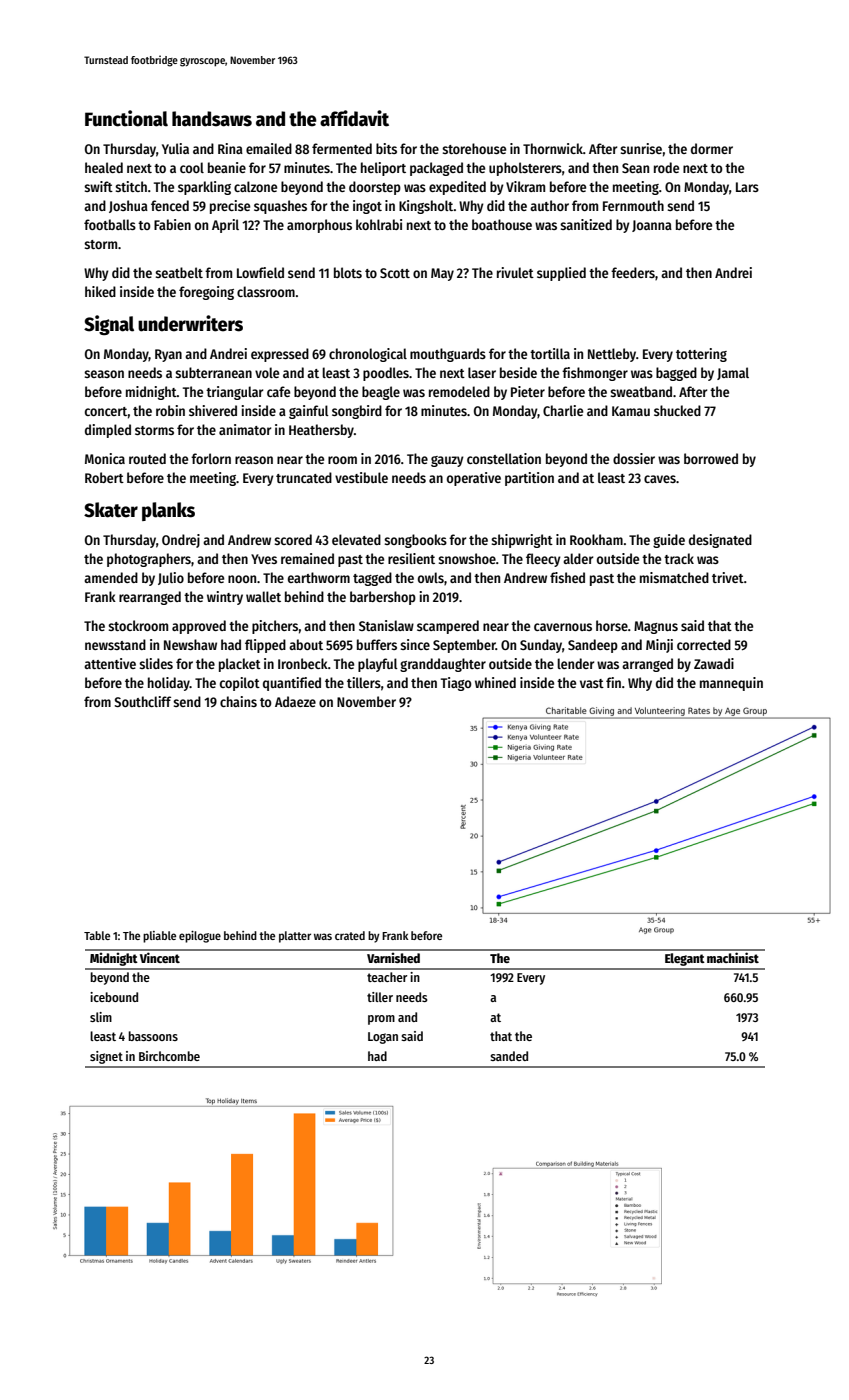 The height and width of the screenshot is (1400, 849). I want to click on Logan, so click(383, 1038).
